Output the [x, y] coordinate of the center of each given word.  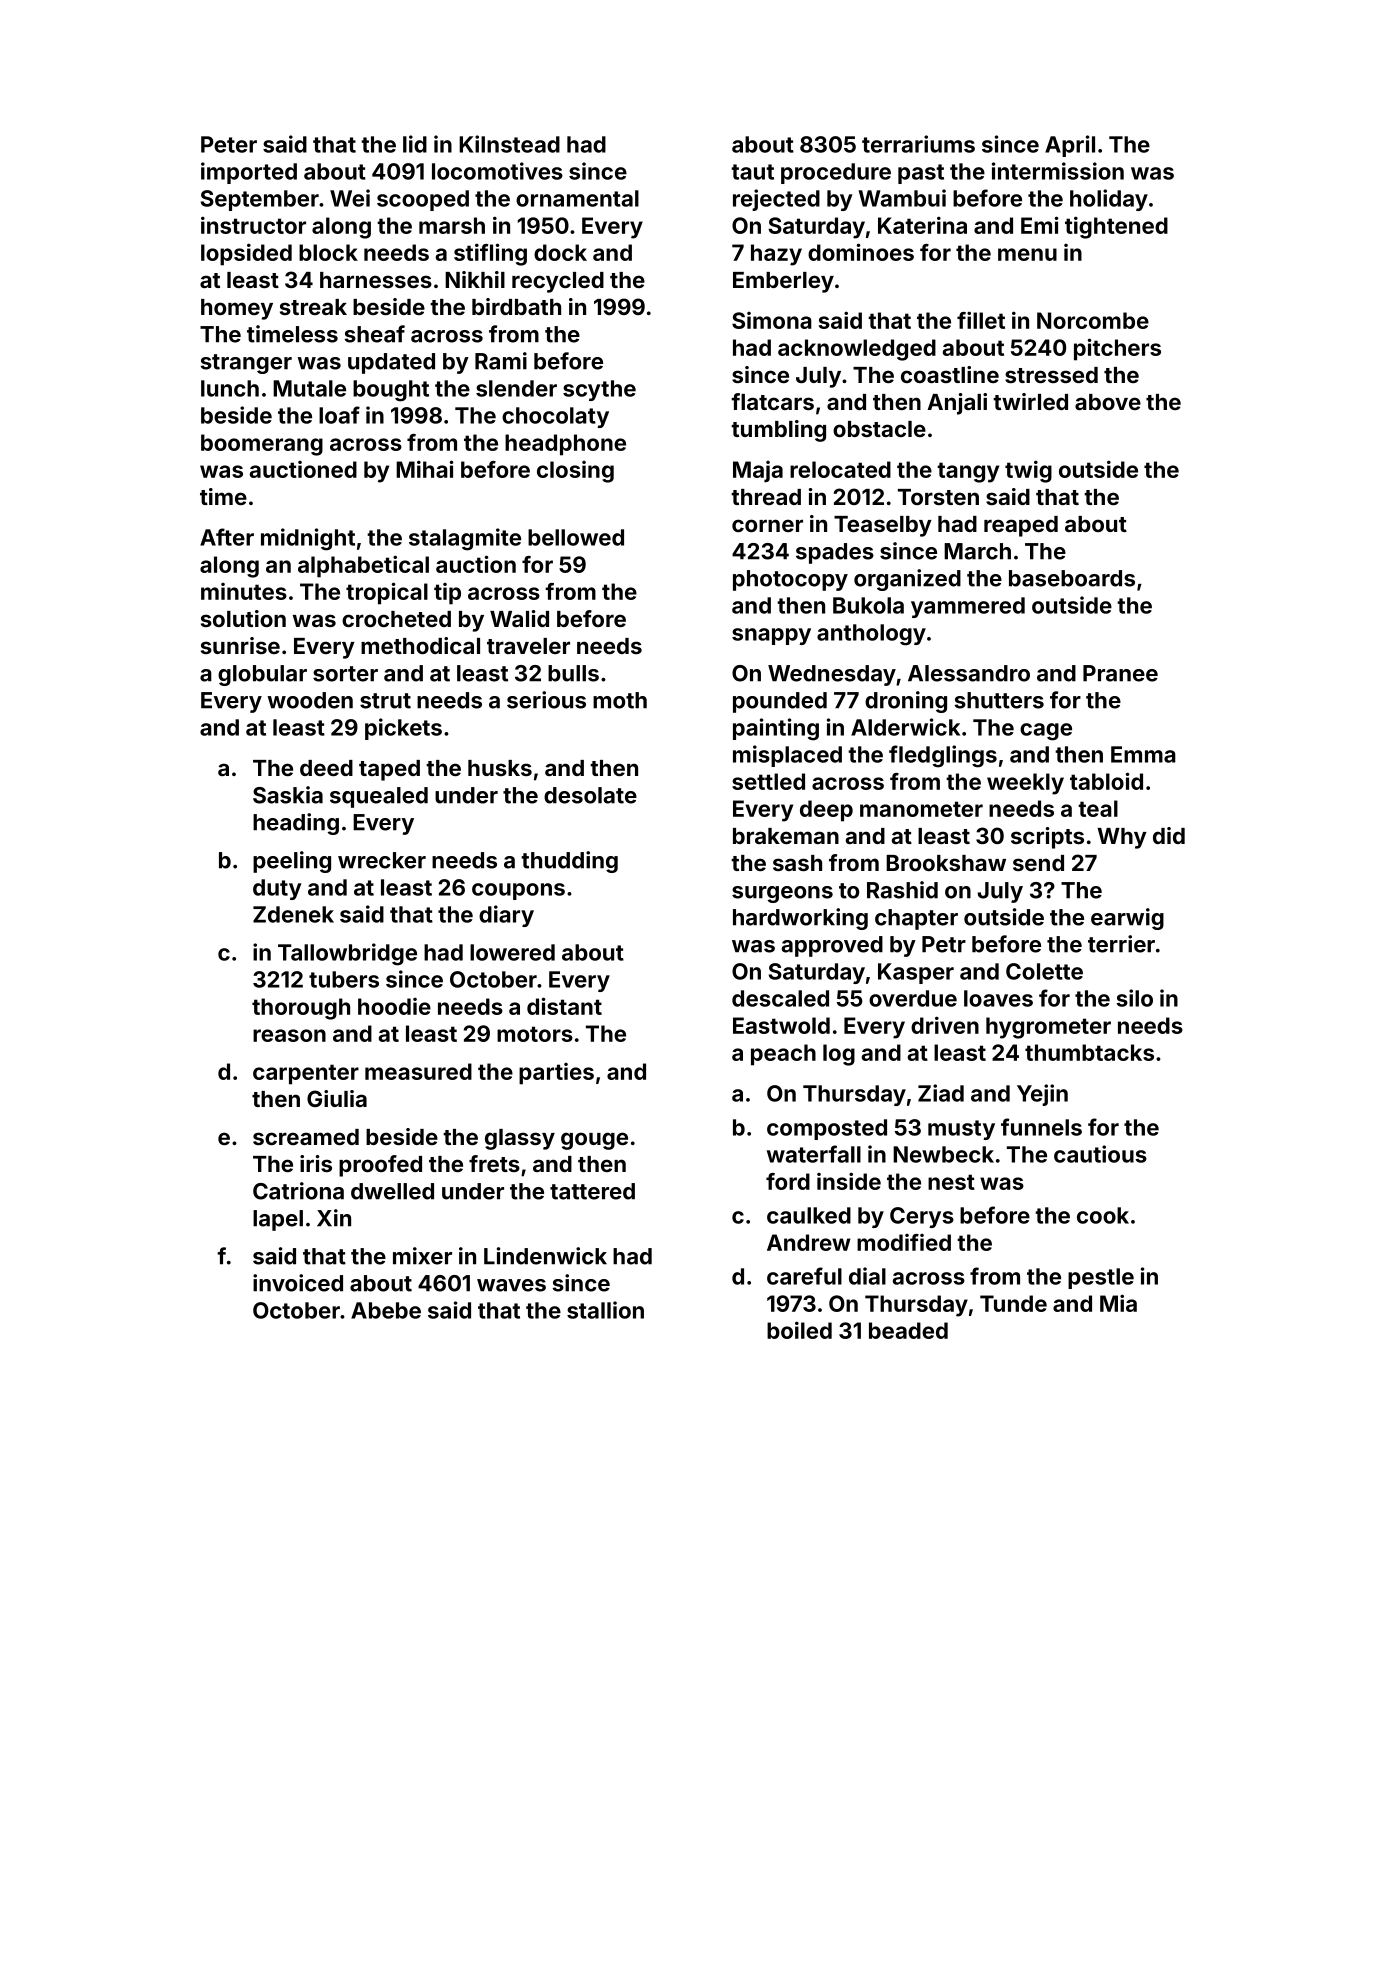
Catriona [298, 1191]
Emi [1040, 225]
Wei [350, 198]
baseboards [1072, 578]
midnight [308, 539]
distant [564, 1006]
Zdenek [293, 914]
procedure [836, 173]
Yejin [1042, 1095]
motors [535, 1034]
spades [835, 553]
